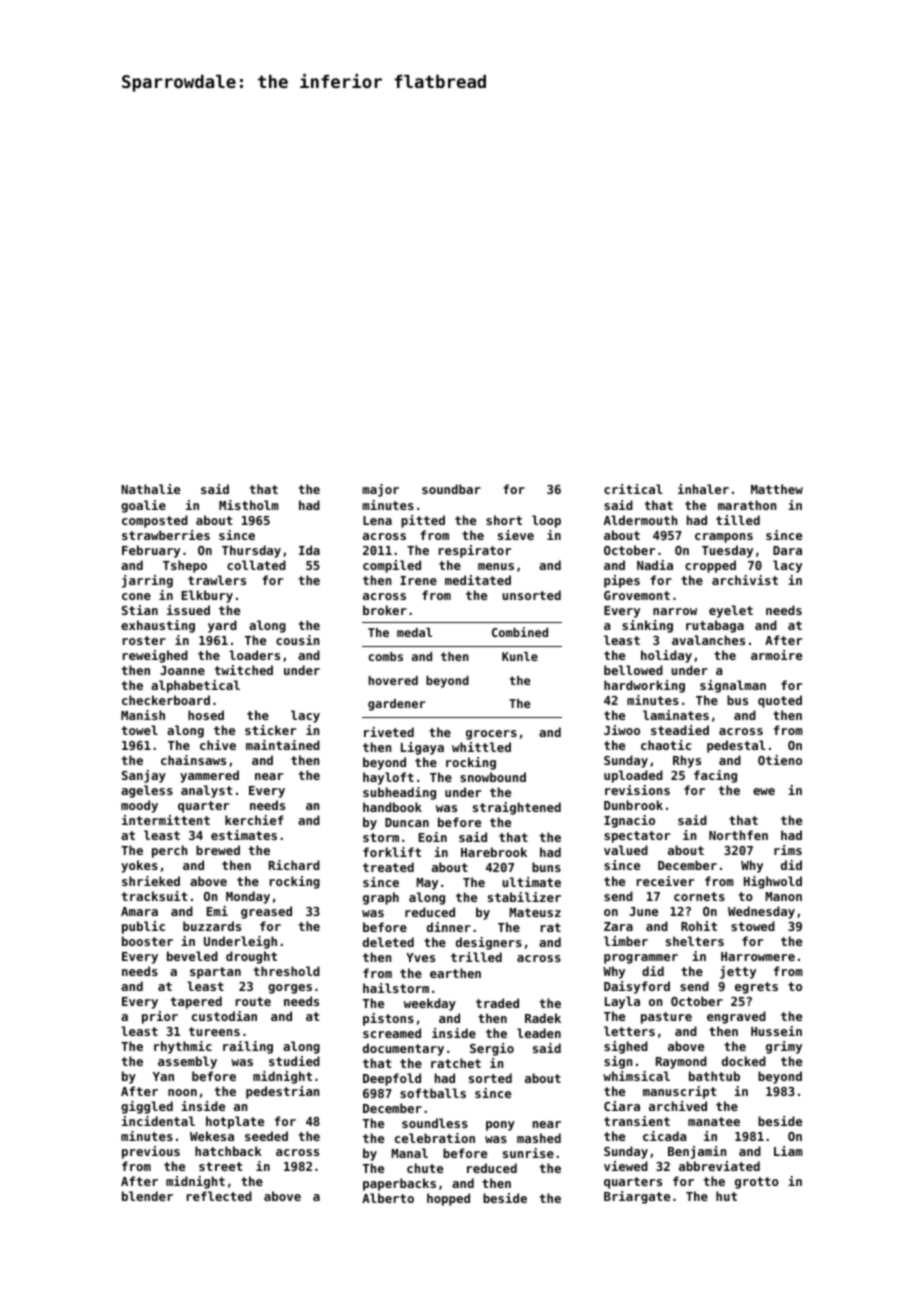 The height and width of the image is (1308, 924). I want to click on rhythmic, so click(183, 1047).
